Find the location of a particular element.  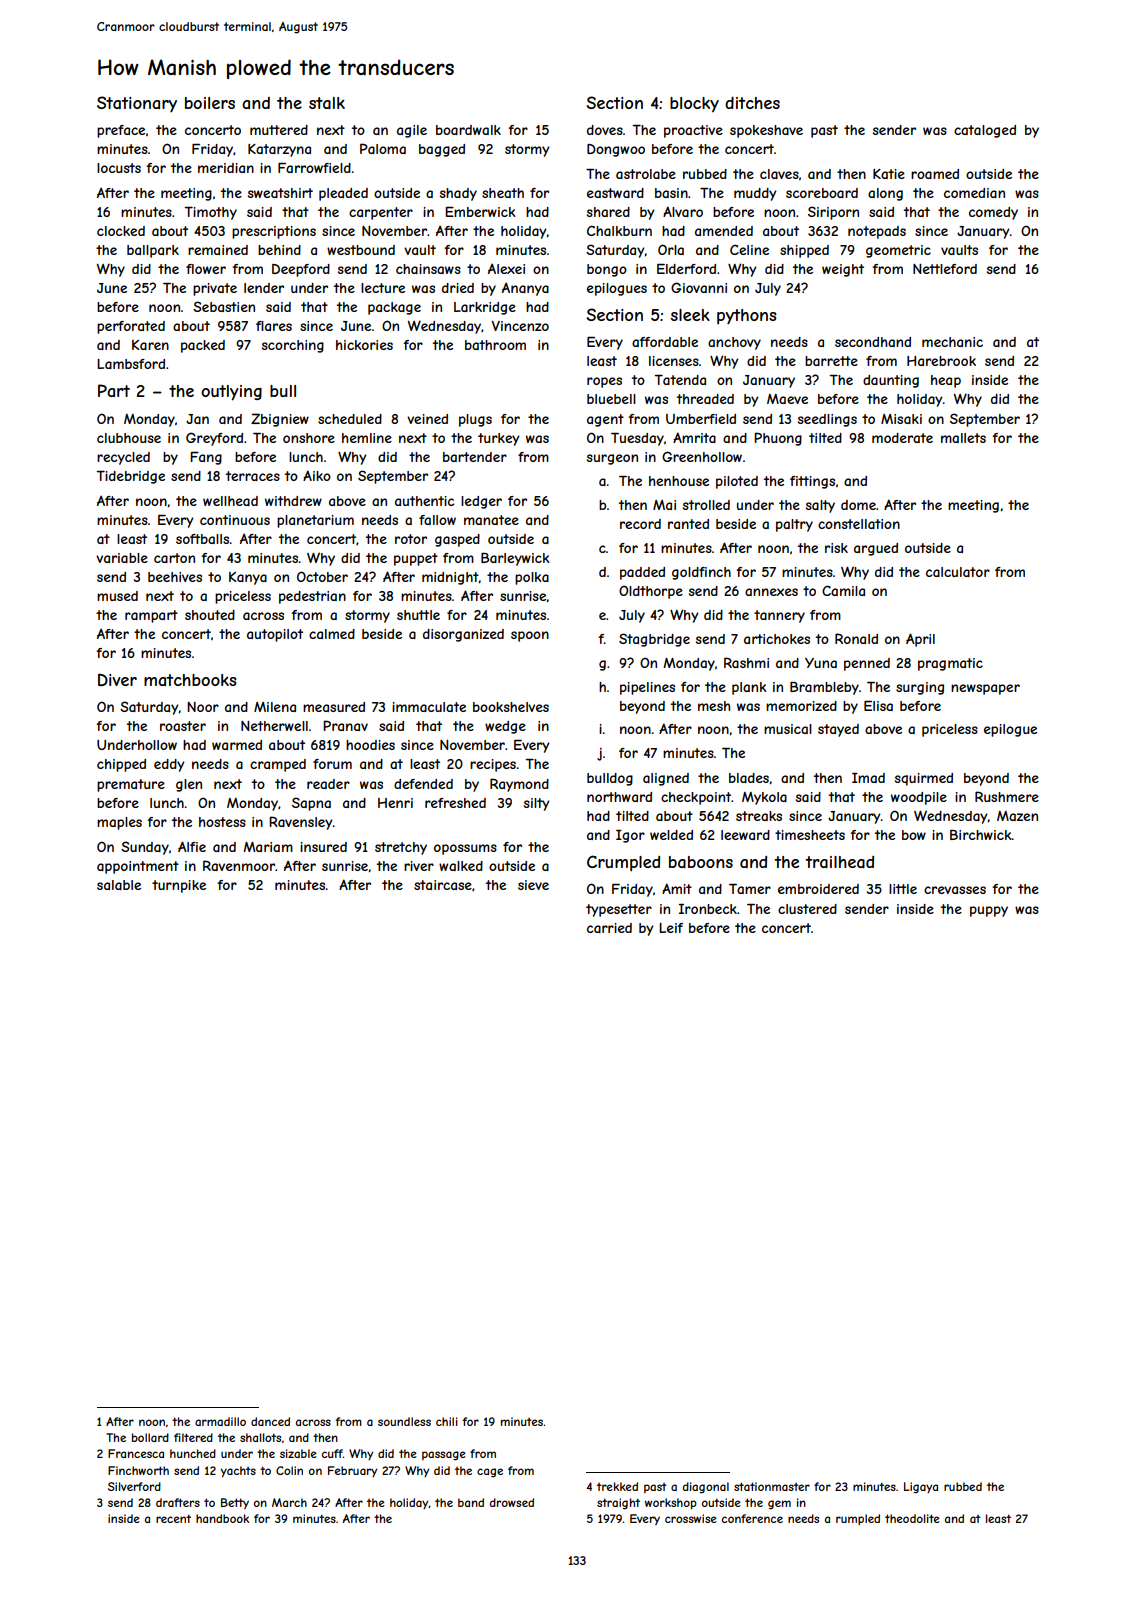

Igor is located at coordinates (630, 836).
